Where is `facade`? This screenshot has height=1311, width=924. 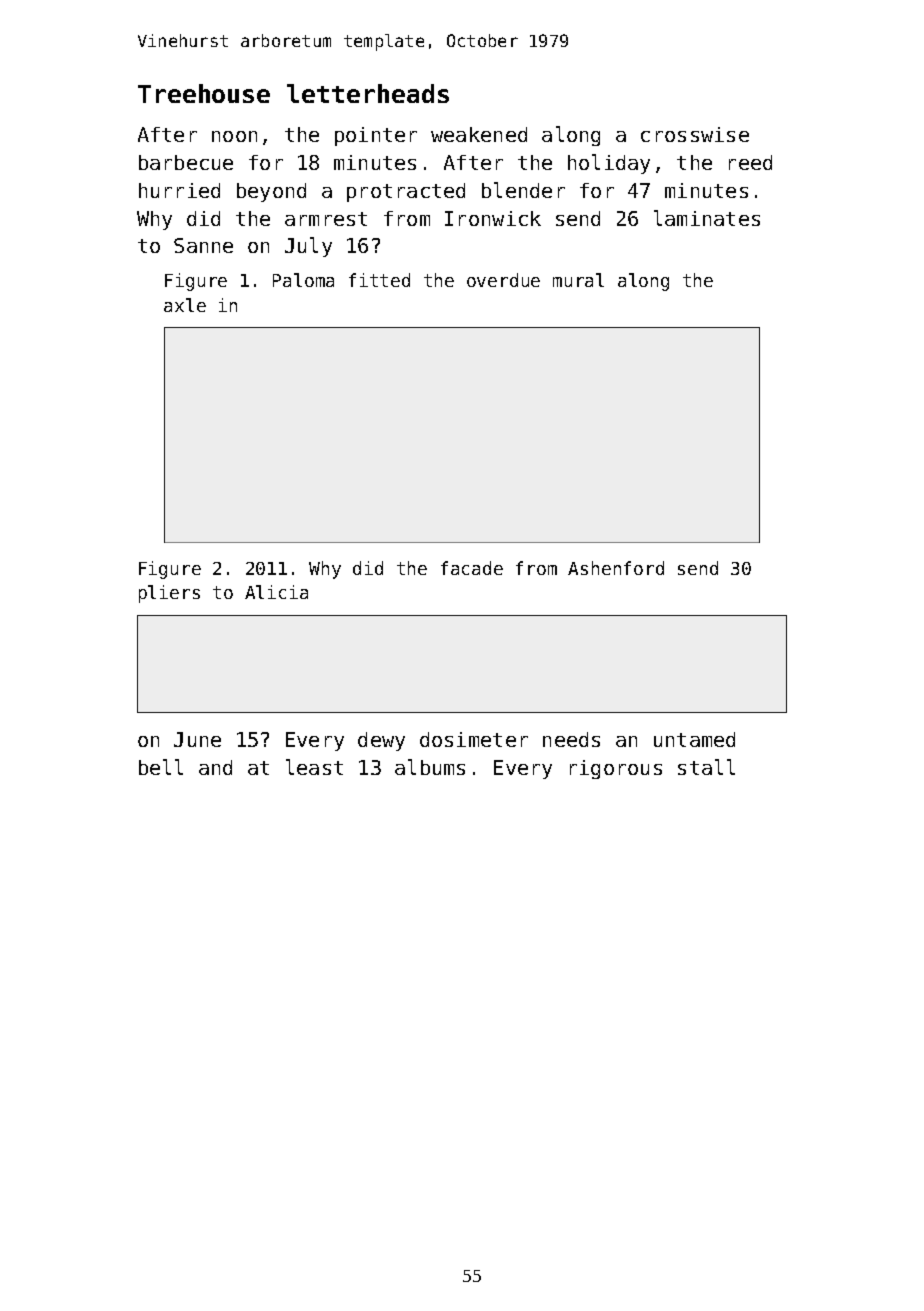
facade is located at coordinates (472, 568).
